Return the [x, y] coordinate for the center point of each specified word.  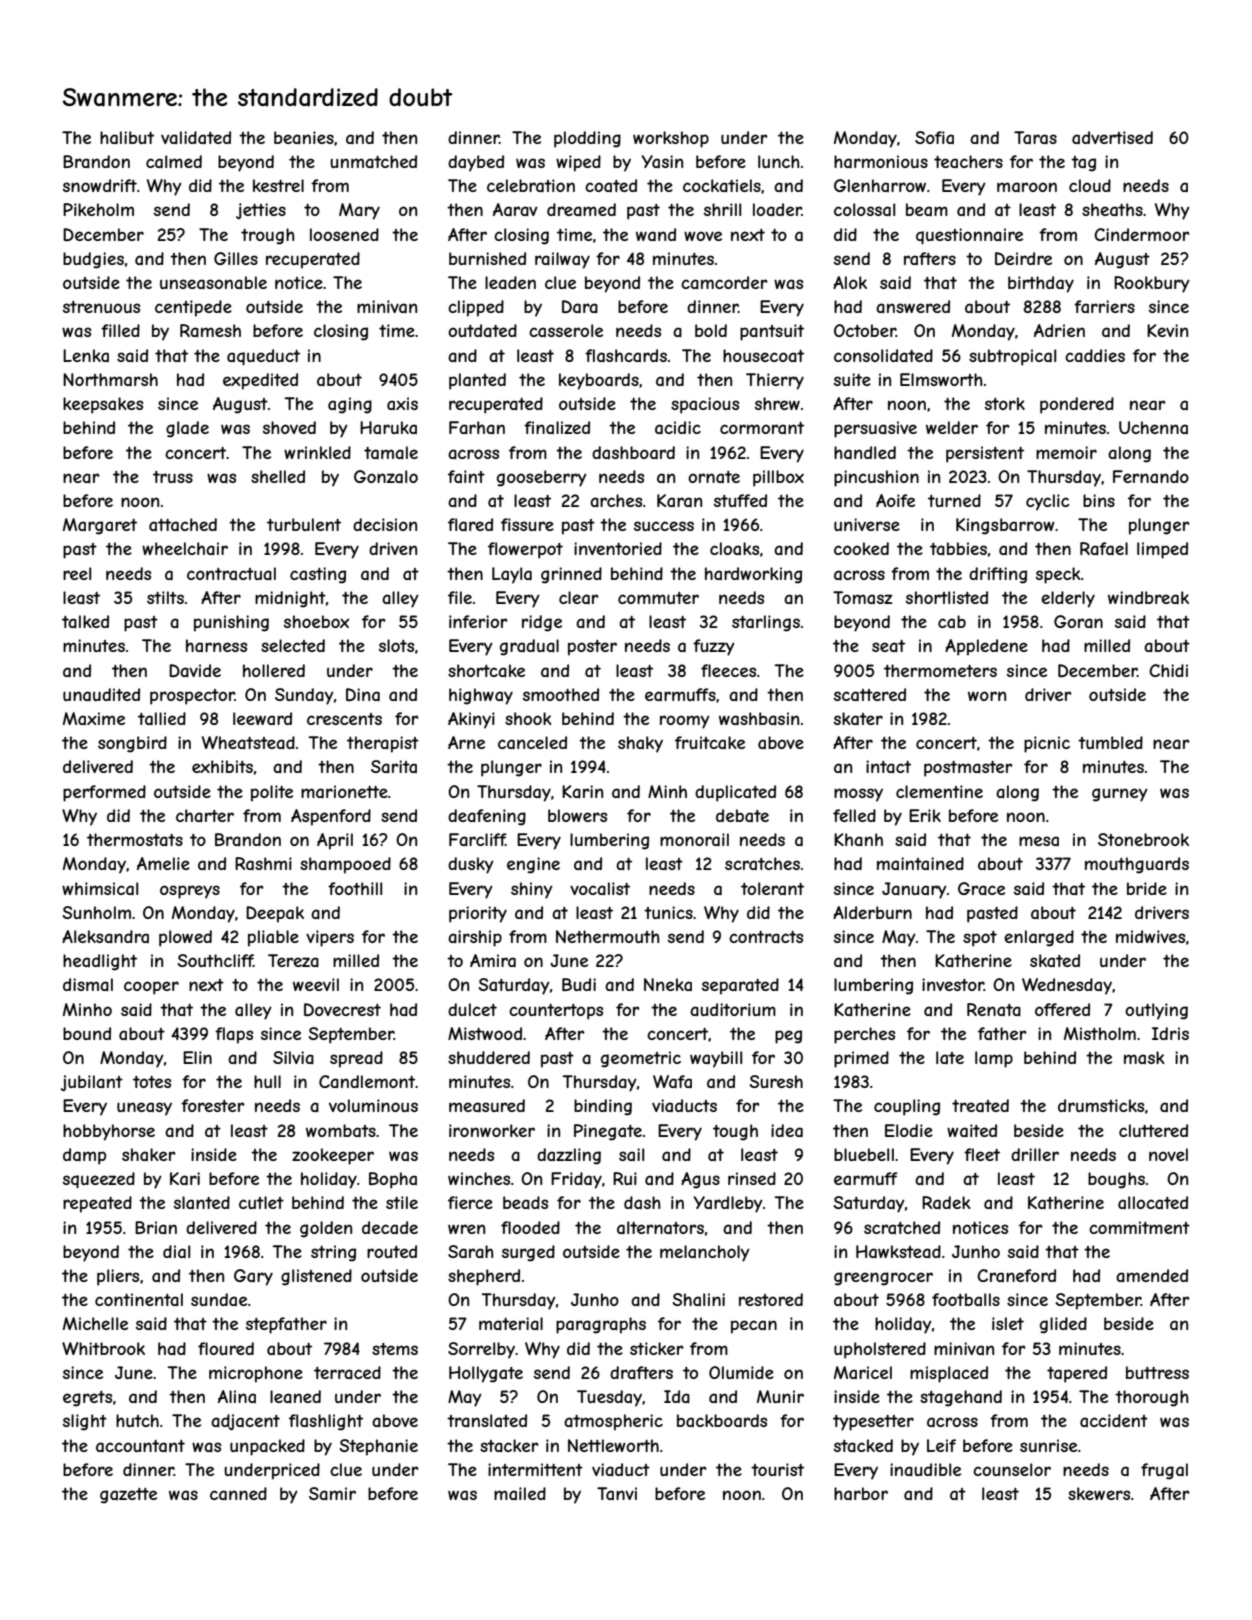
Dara [580, 306]
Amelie [163, 863]
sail [631, 1154]
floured [226, 1348]
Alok [850, 282]
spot [980, 939]
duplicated [735, 793]
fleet [982, 1154]
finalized [557, 427]
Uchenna [1153, 427]
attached [183, 524]
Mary [359, 211]
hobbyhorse [109, 1132]
